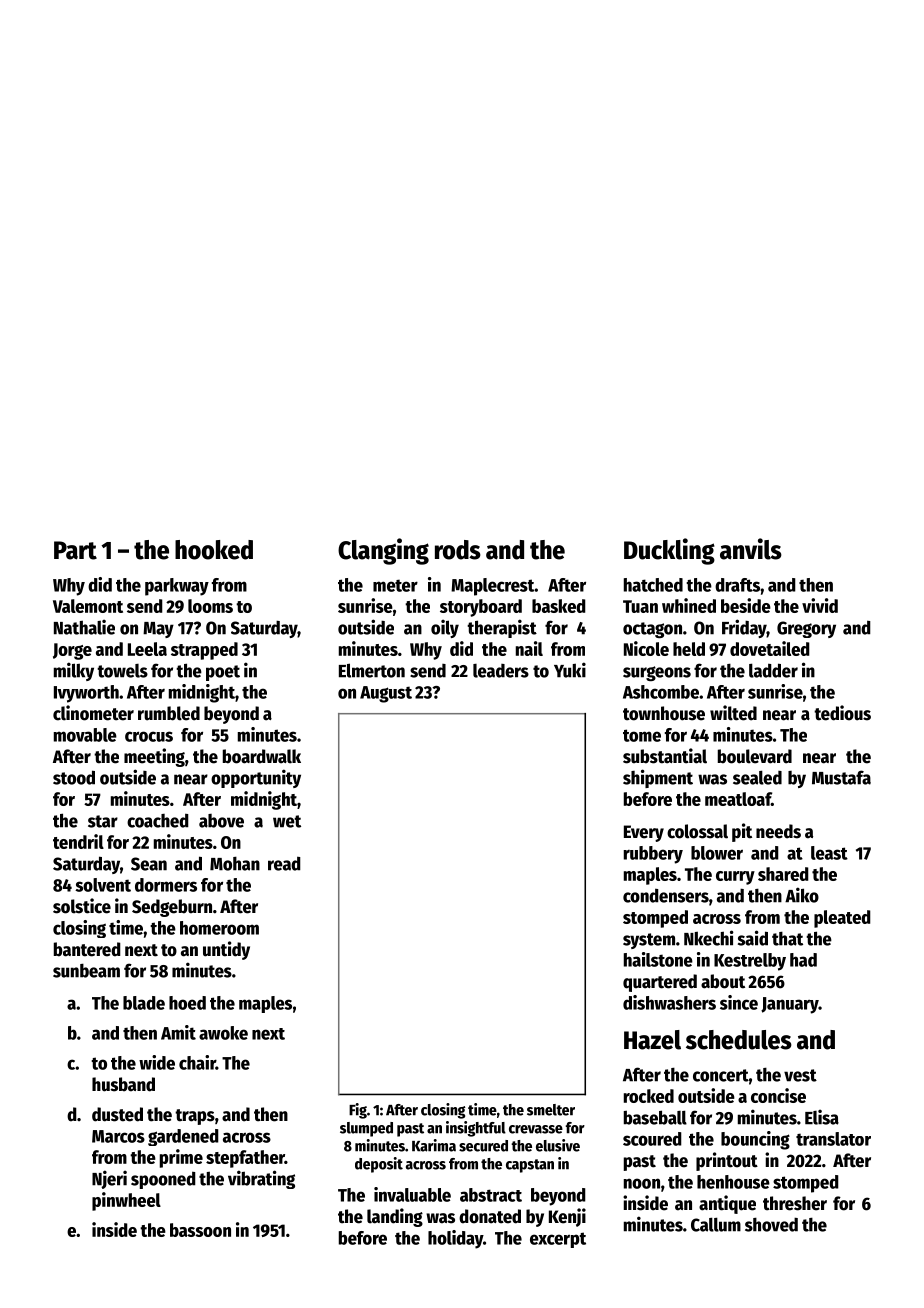 Image resolution: width=924 pixels, height=1308 pixels. Describe the element at coordinates (842, 713) in the image. I see `tedious` at that location.
